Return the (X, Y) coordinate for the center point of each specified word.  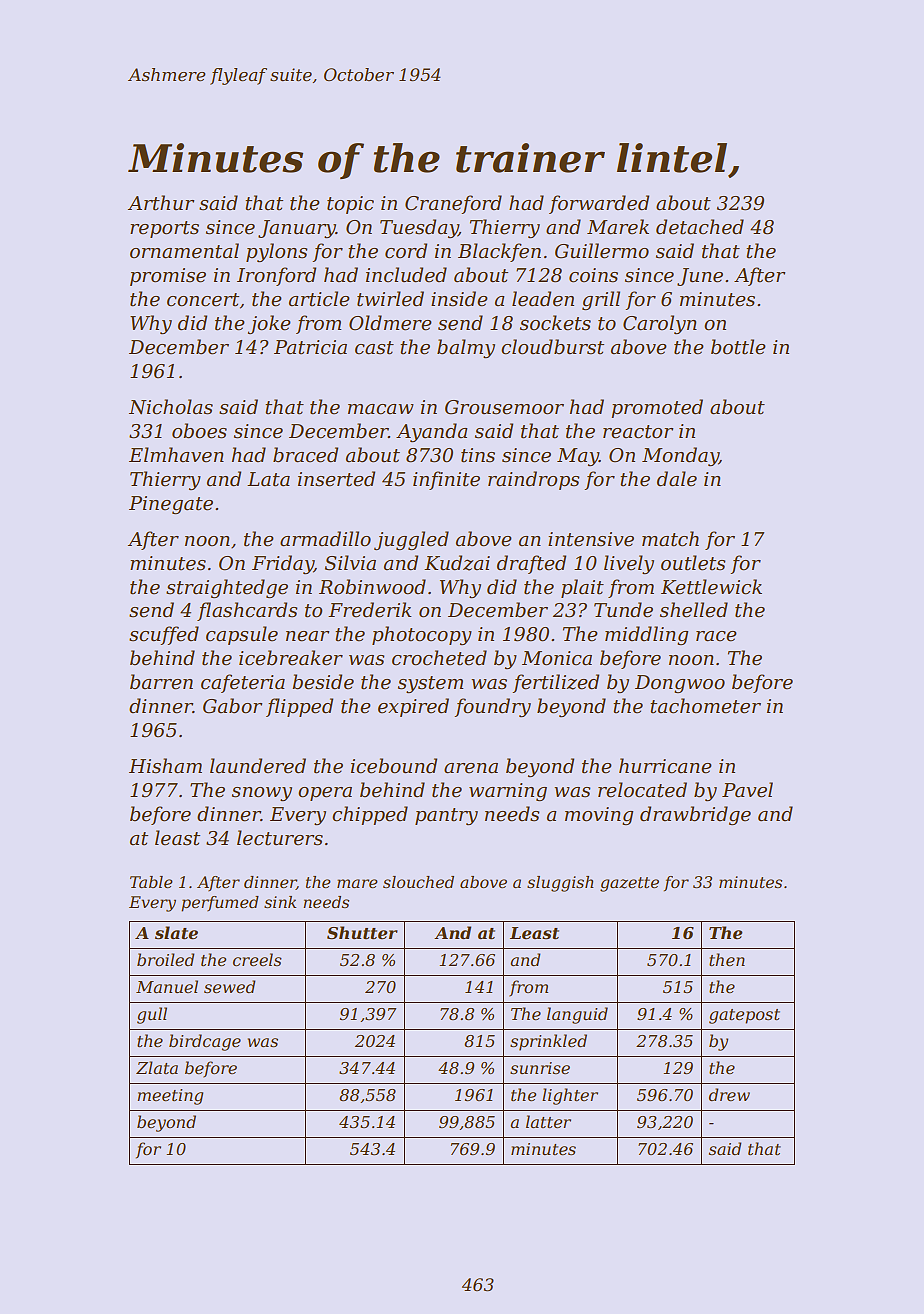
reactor (638, 432)
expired (413, 707)
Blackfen (499, 252)
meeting (170, 1097)
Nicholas (171, 407)
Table (151, 882)
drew (729, 1094)
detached (700, 227)
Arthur (161, 203)
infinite (446, 480)
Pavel (747, 790)
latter (548, 1121)
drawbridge (695, 815)
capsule (242, 635)
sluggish (560, 884)
